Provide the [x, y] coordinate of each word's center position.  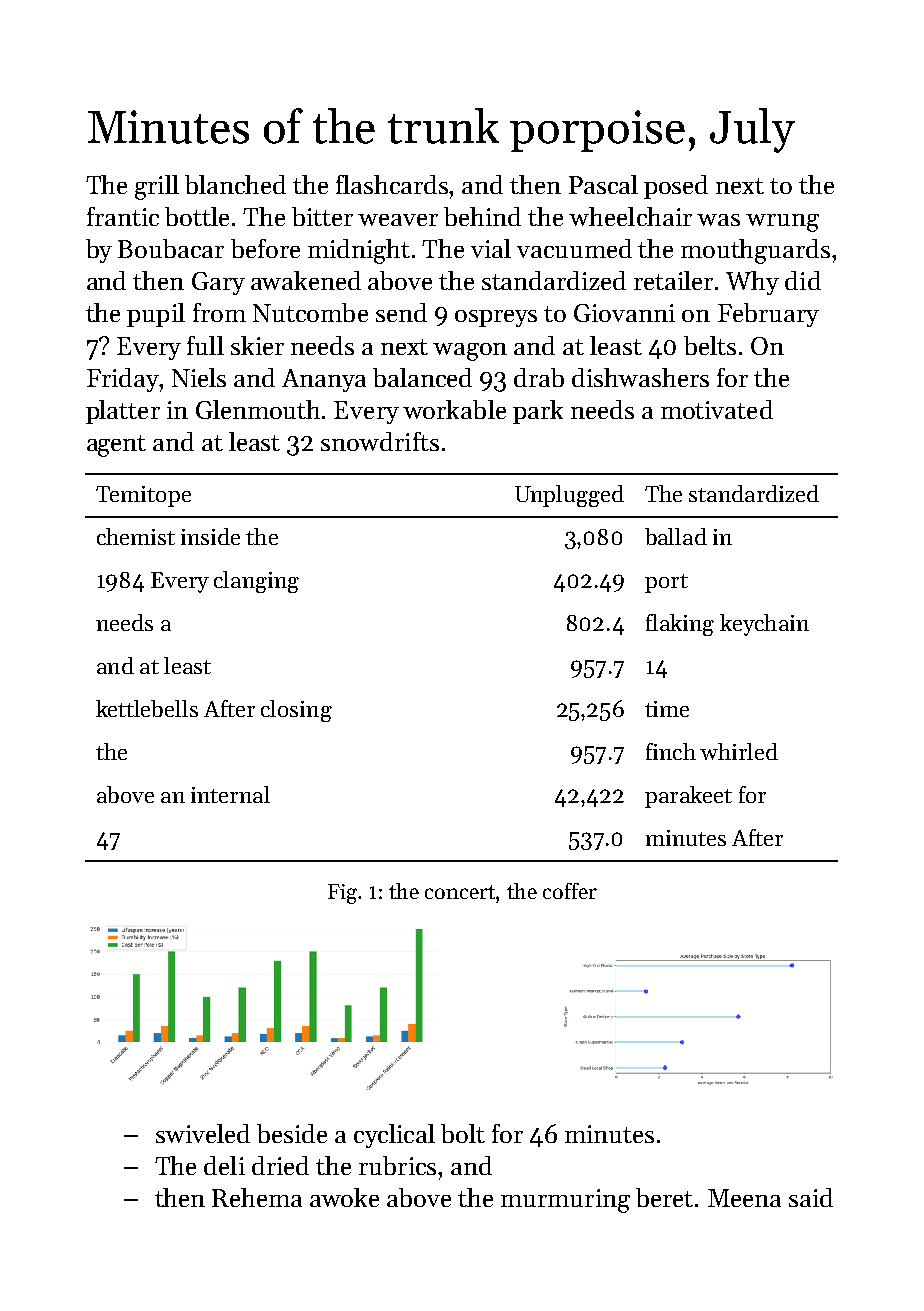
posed [676, 187]
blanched [235, 184]
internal [230, 794]
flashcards [393, 184]
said [811, 1197]
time [667, 709]
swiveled [203, 1133]
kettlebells [147, 708]
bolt [463, 1133]
